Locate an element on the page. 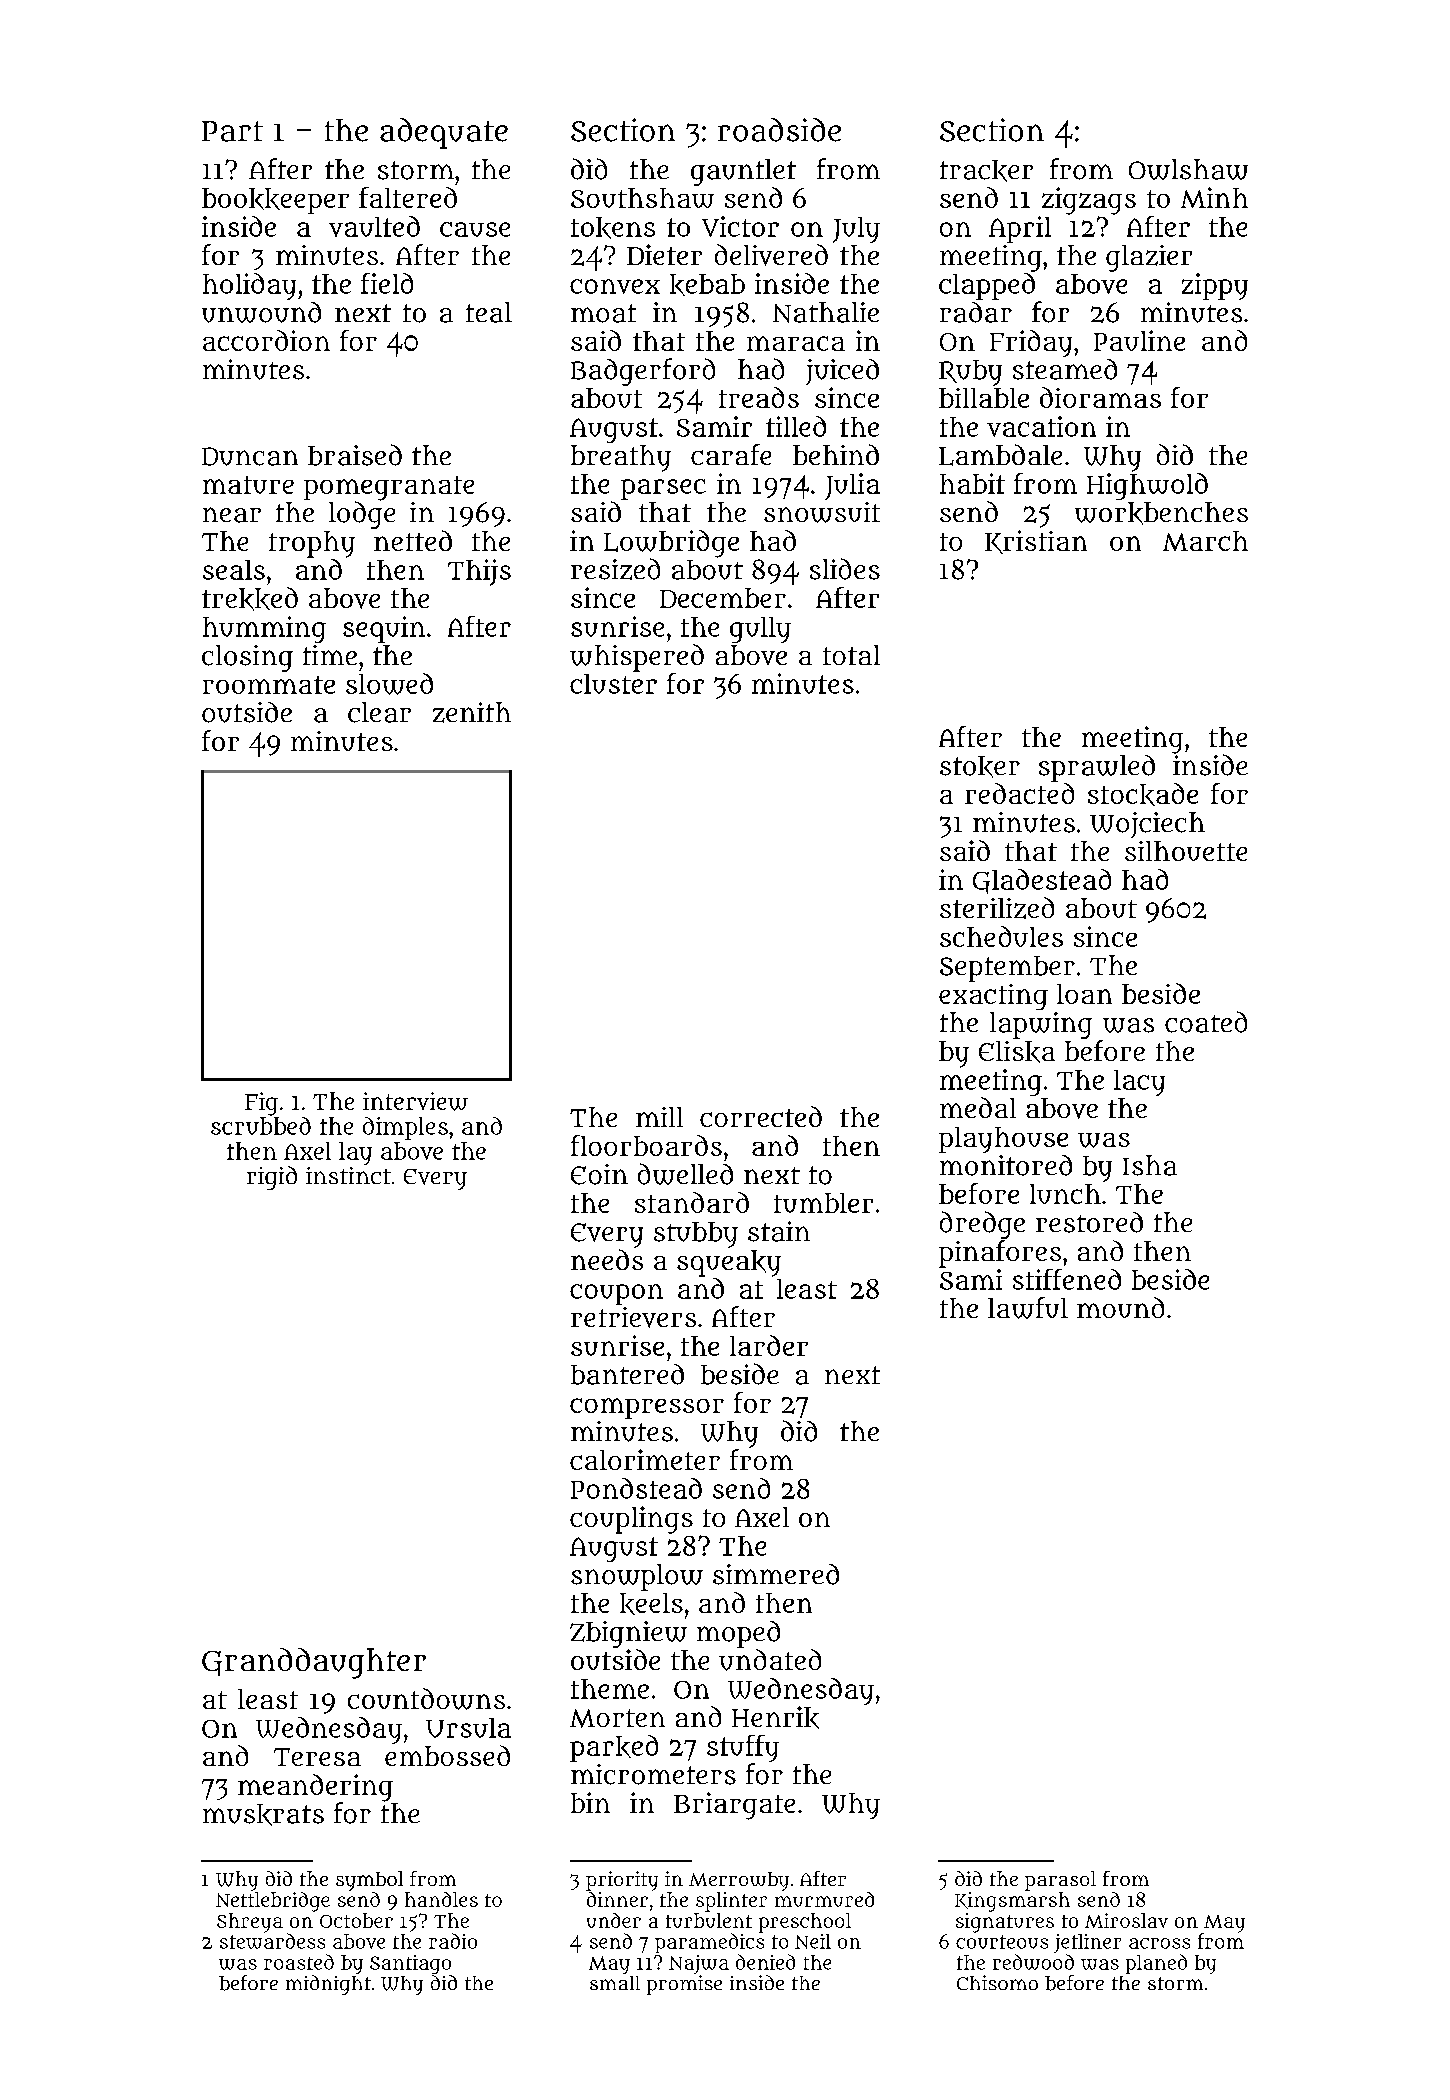  Kristian is located at coordinates (1036, 542).
